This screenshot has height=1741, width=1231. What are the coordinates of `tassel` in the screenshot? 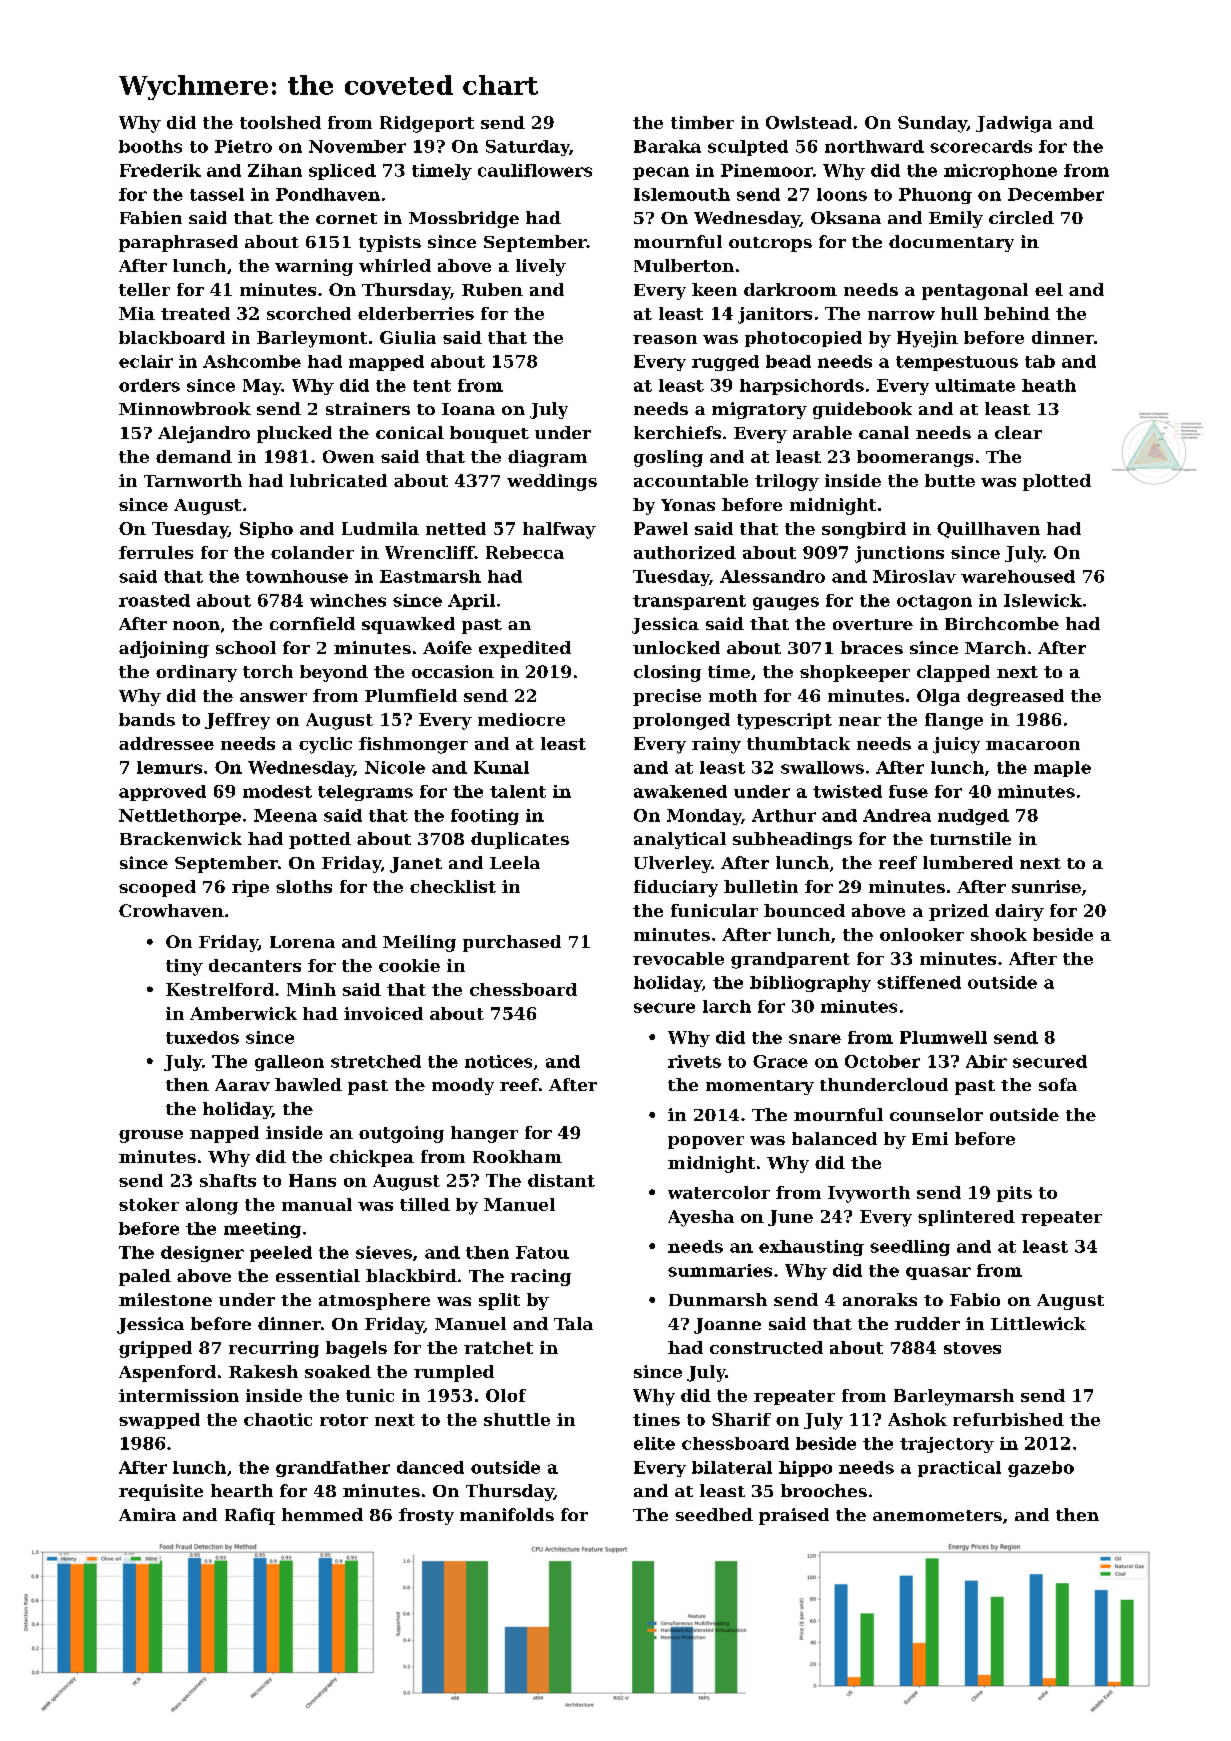 It's located at (217, 194).
